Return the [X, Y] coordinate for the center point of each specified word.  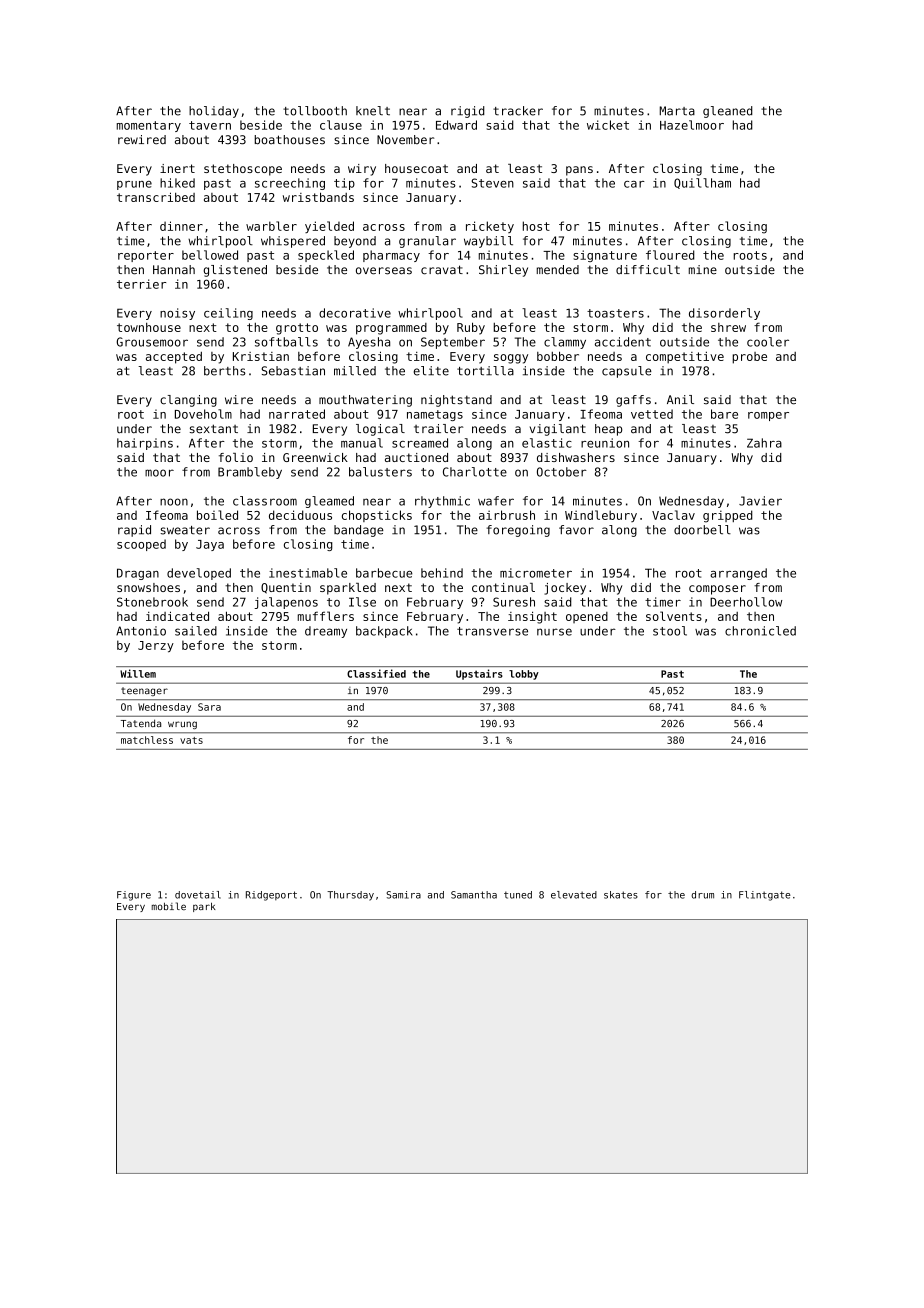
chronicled [760, 631]
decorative [355, 313]
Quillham [702, 183]
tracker [518, 111]
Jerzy [156, 647]
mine [703, 270]
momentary [149, 126]
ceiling [228, 314]
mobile [169, 906]
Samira [403, 895]
